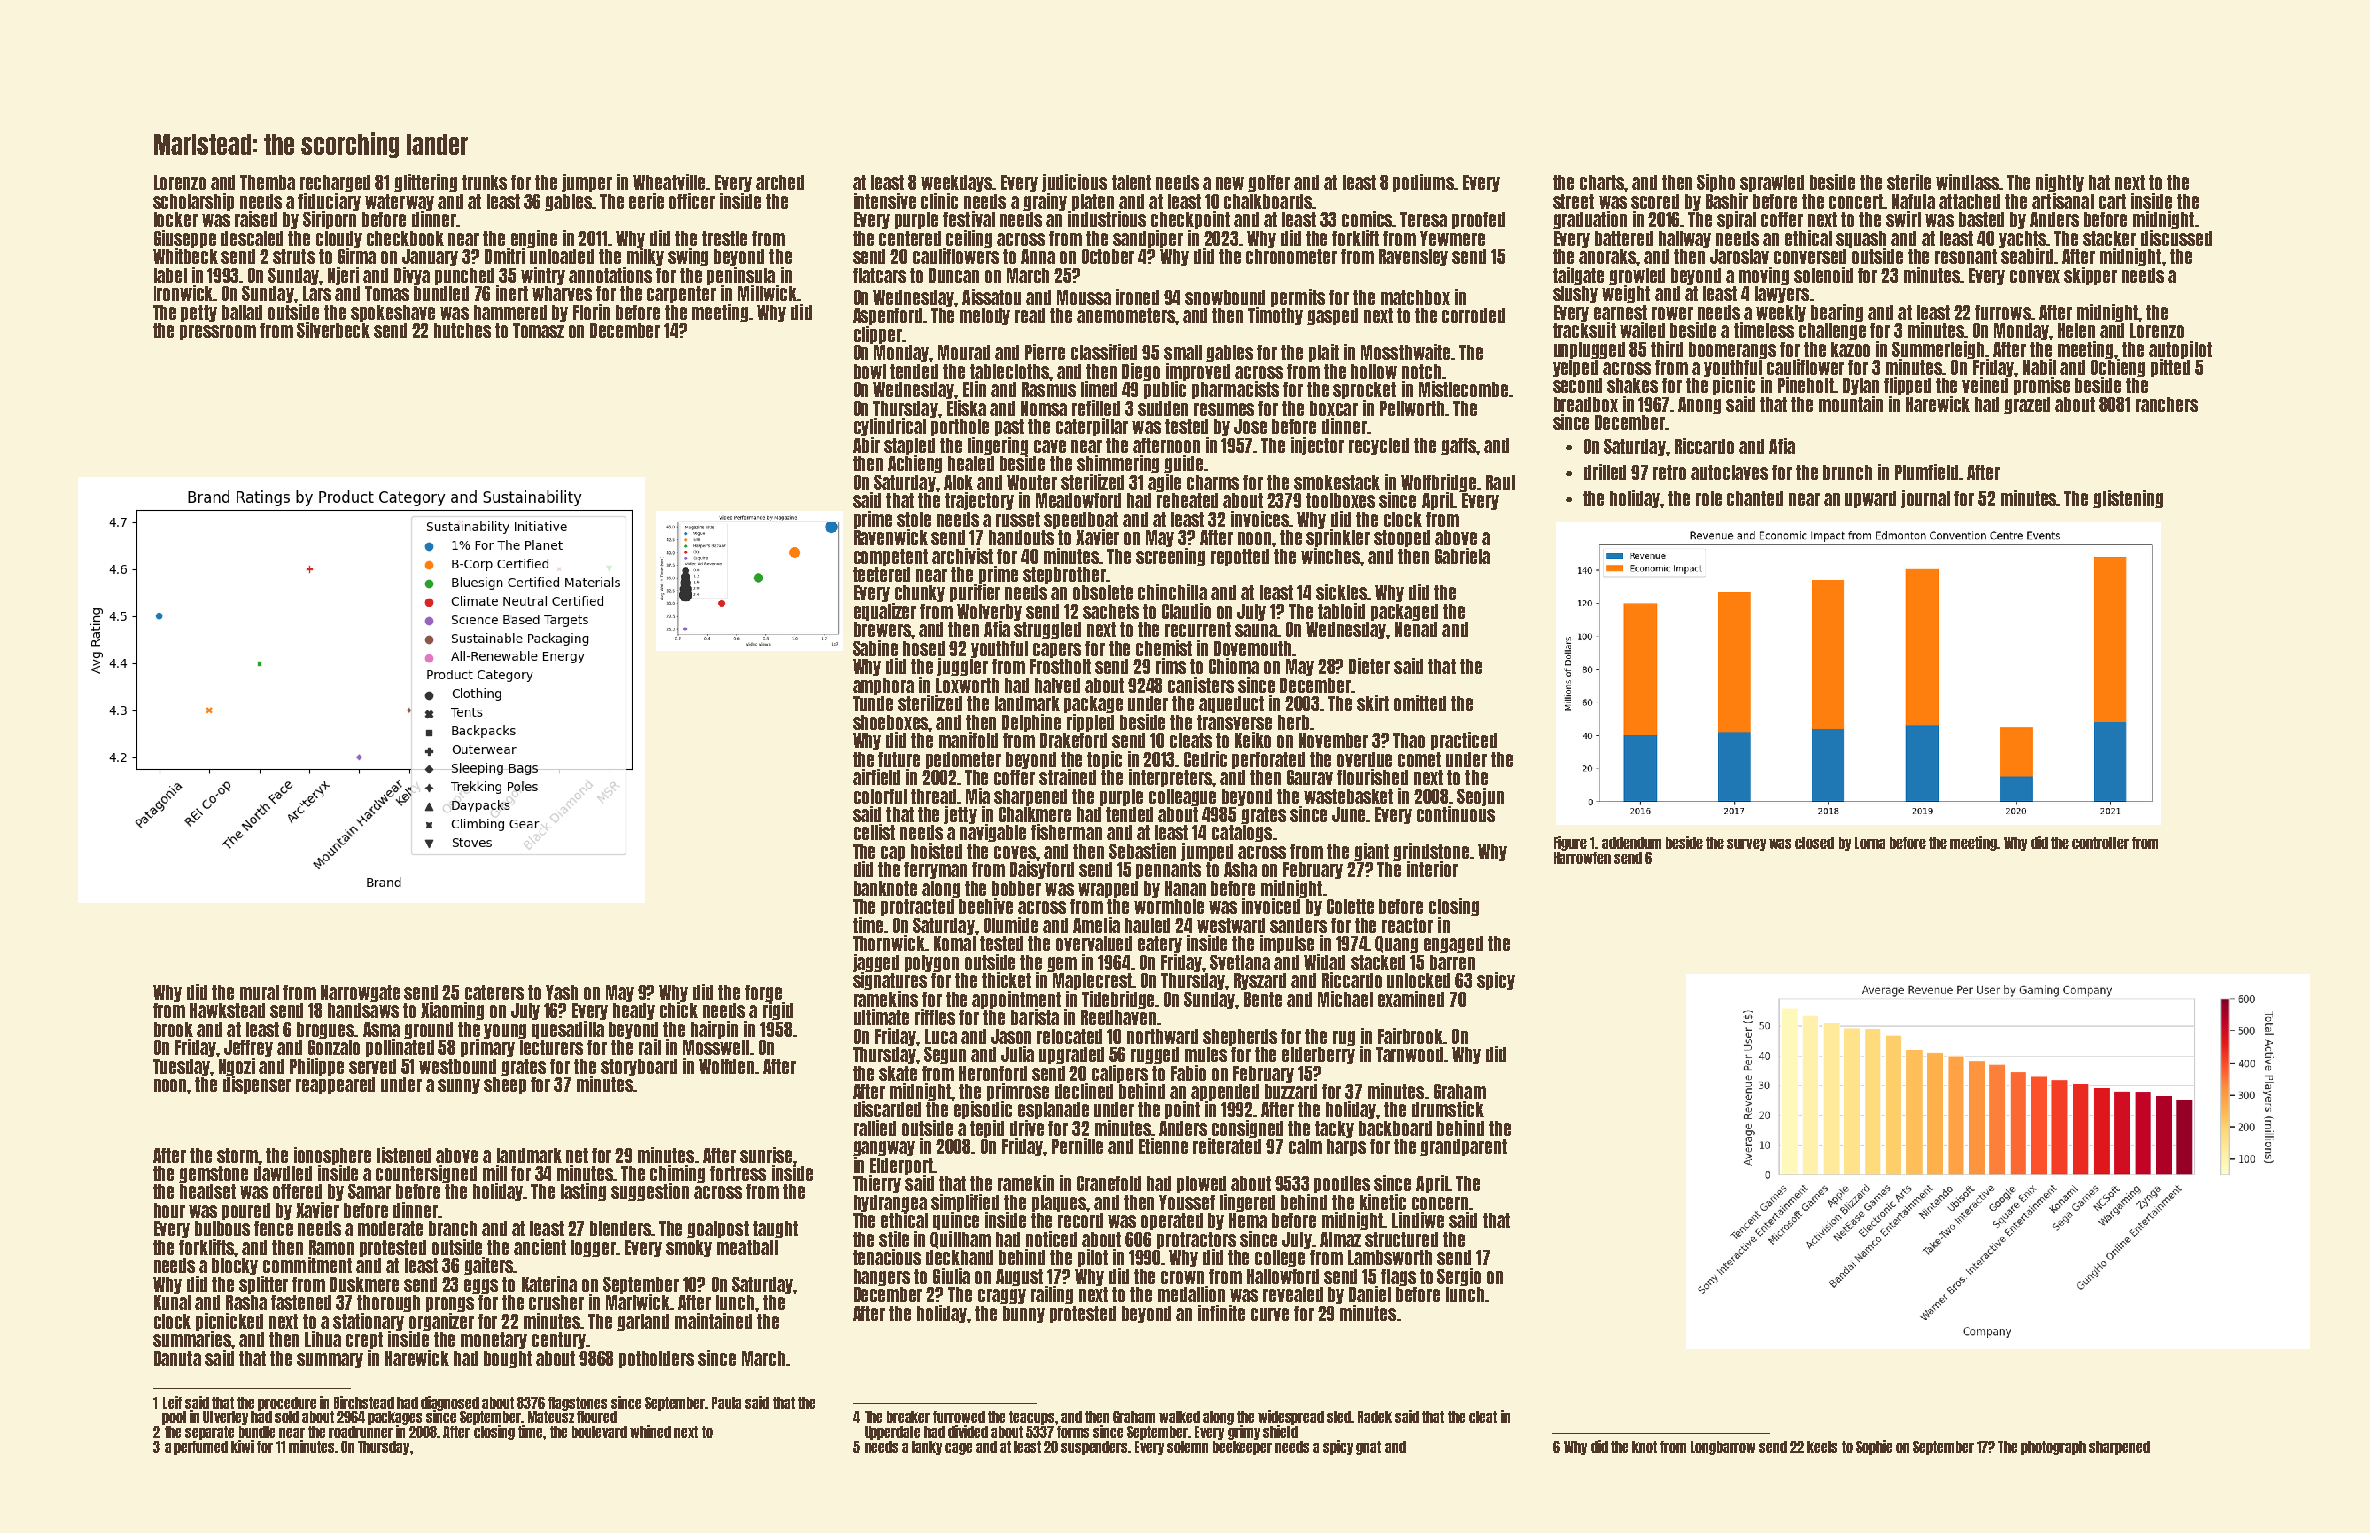  Describe the element at coordinates (213, 1174) in the screenshot. I see `gemstone` at that location.
